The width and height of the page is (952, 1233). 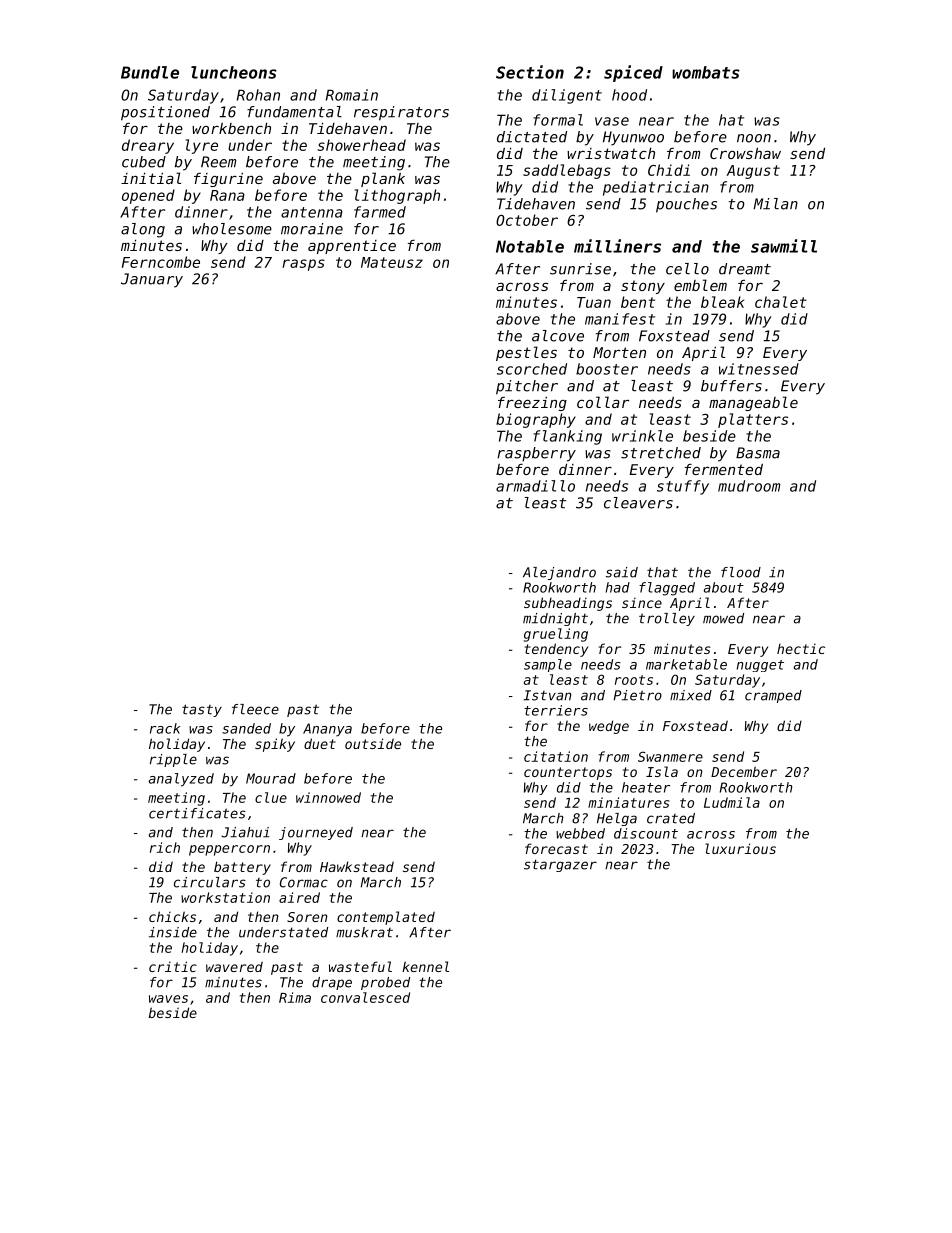 What do you see at coordinates (580, 833) in the page?
I see `webbed` at bounding box center [580, 833].
